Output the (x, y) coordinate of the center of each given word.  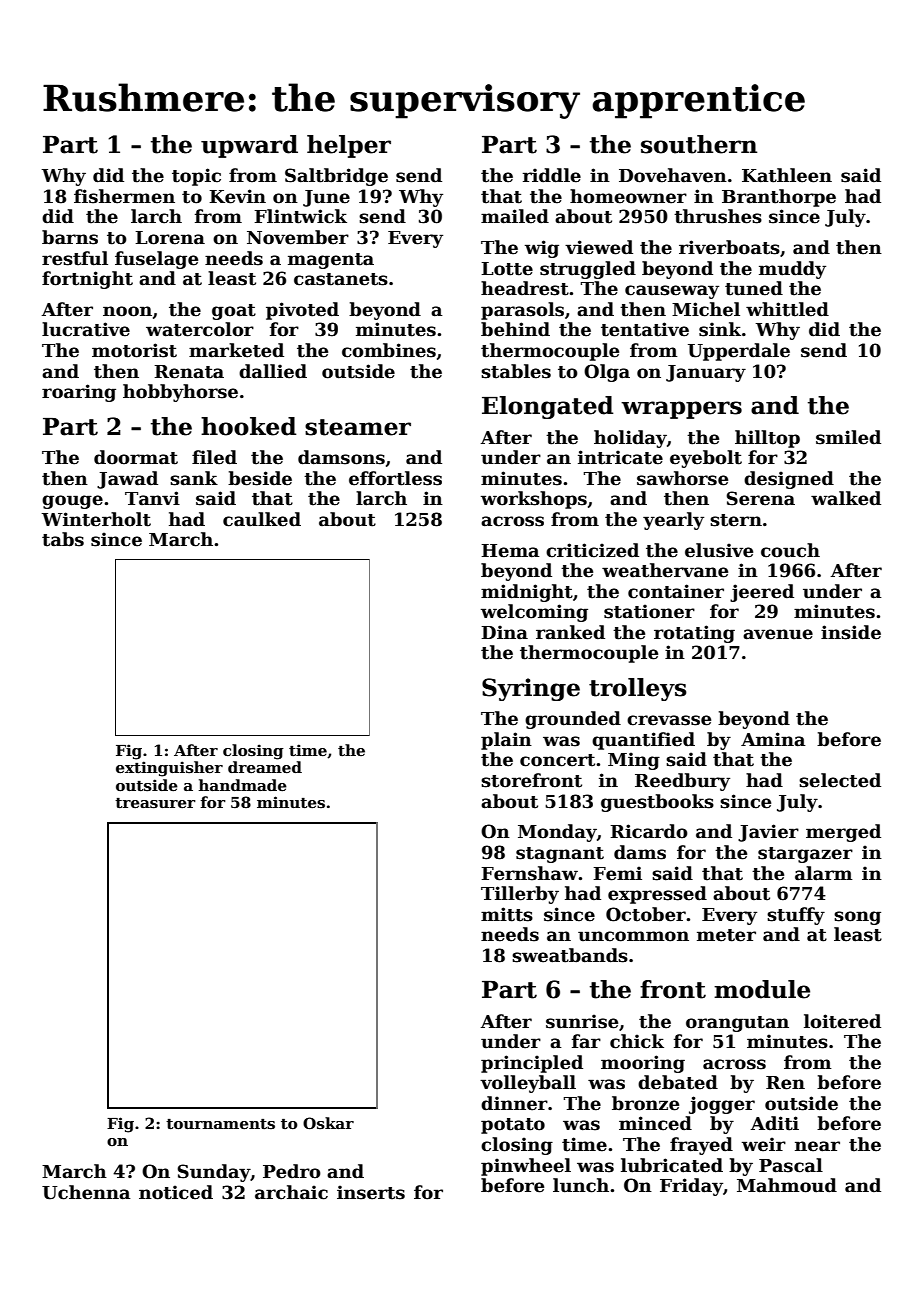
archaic (291, 1192)
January (706, 373)
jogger (722, 1105)
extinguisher (169, 769)
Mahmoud (787, 1185)
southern (699, 144)
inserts (371, 1192)
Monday (557, 833)
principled (532, 1064)
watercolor (200, 329)
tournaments (220, 1124)
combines (389, 350)
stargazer (805, 855)
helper (349, 146)
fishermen (124, 196)
